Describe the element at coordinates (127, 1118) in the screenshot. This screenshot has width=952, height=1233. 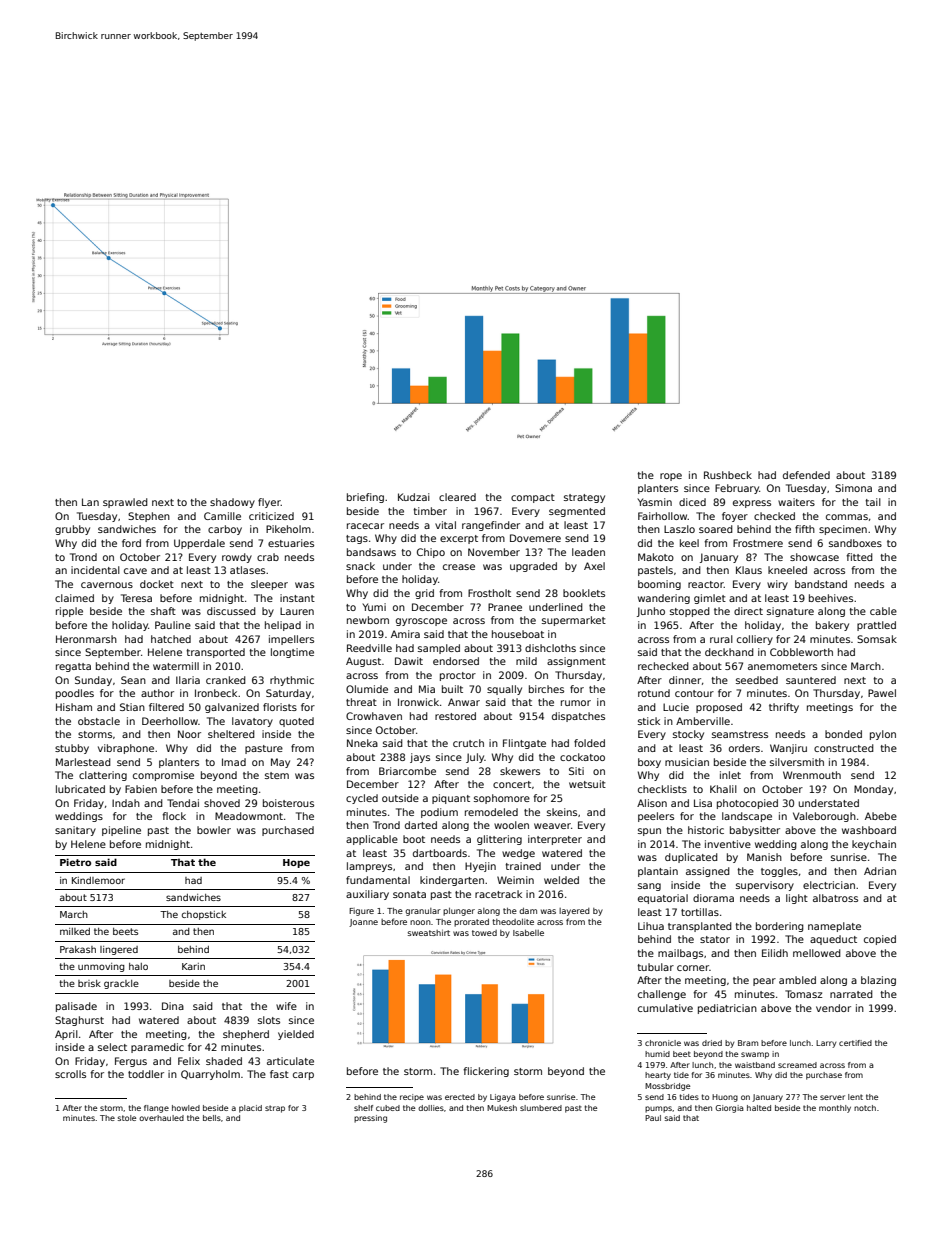
I see `stole` at that location.
